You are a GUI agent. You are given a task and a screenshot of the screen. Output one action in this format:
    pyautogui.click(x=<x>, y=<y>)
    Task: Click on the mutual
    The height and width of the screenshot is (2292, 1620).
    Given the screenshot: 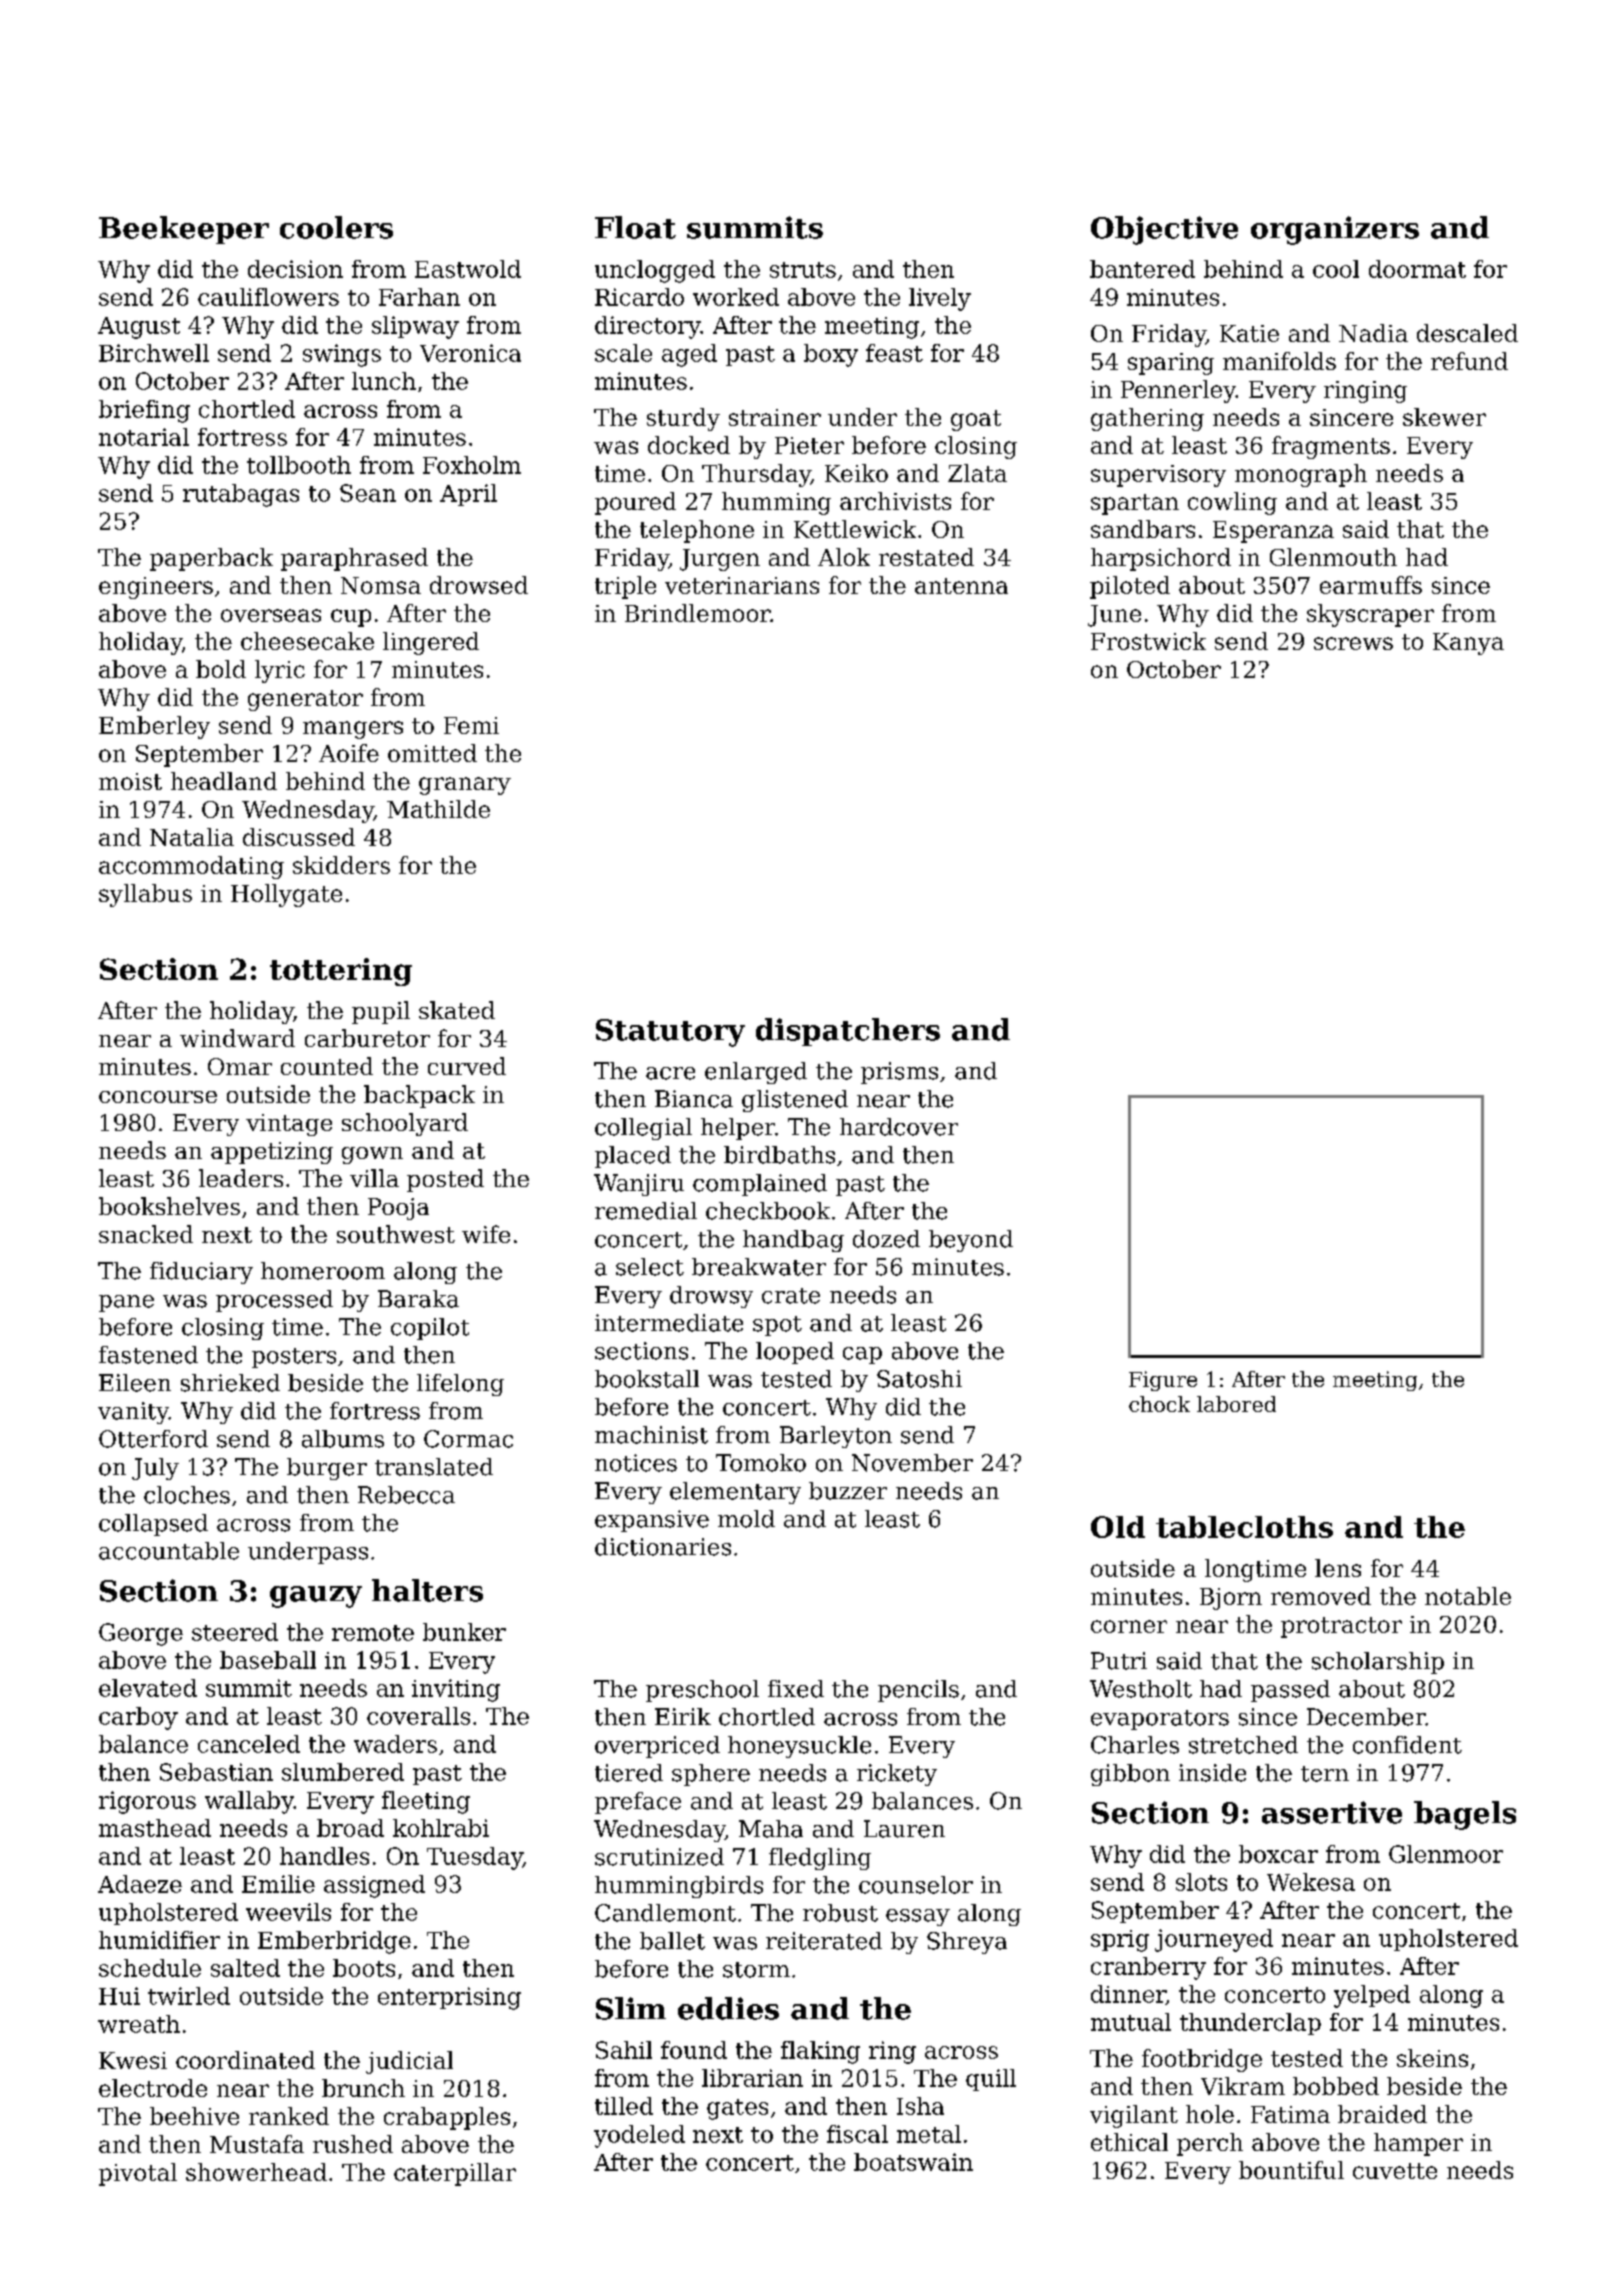 What is the action you would take?
    pyautogui.click(x=1131, y=2022)
